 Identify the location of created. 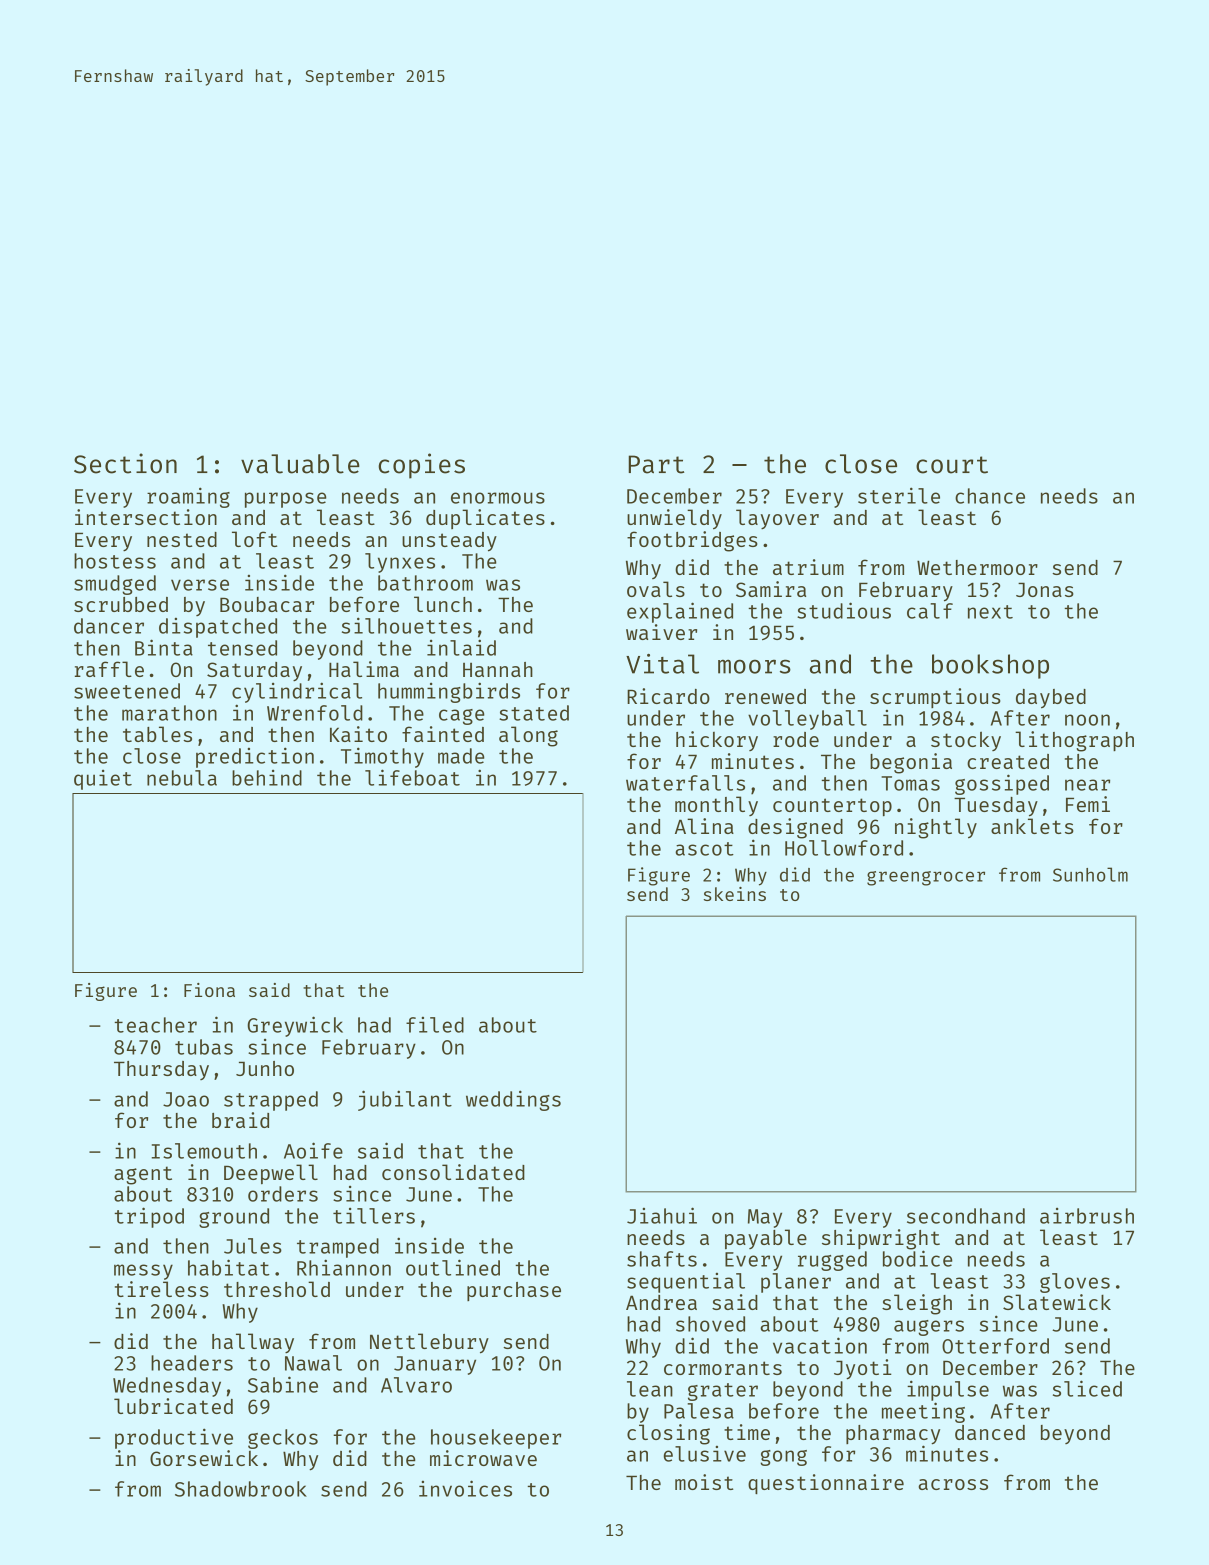
(1008, 761).
